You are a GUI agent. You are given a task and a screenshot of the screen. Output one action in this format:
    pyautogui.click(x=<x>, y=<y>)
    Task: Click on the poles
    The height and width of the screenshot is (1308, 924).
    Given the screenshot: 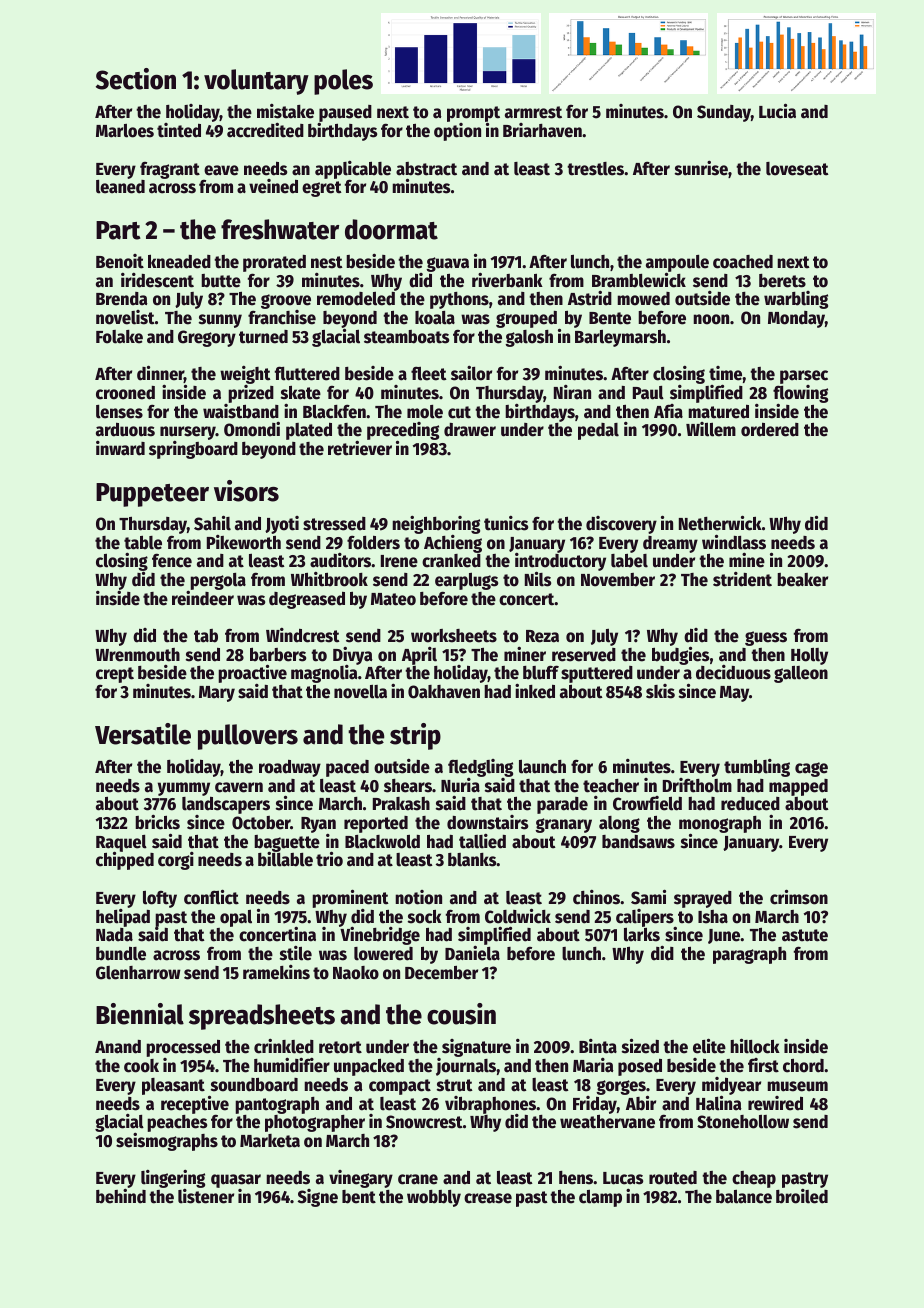 What is the action you would take?
    pyautogui.click(x=343, y=82)
